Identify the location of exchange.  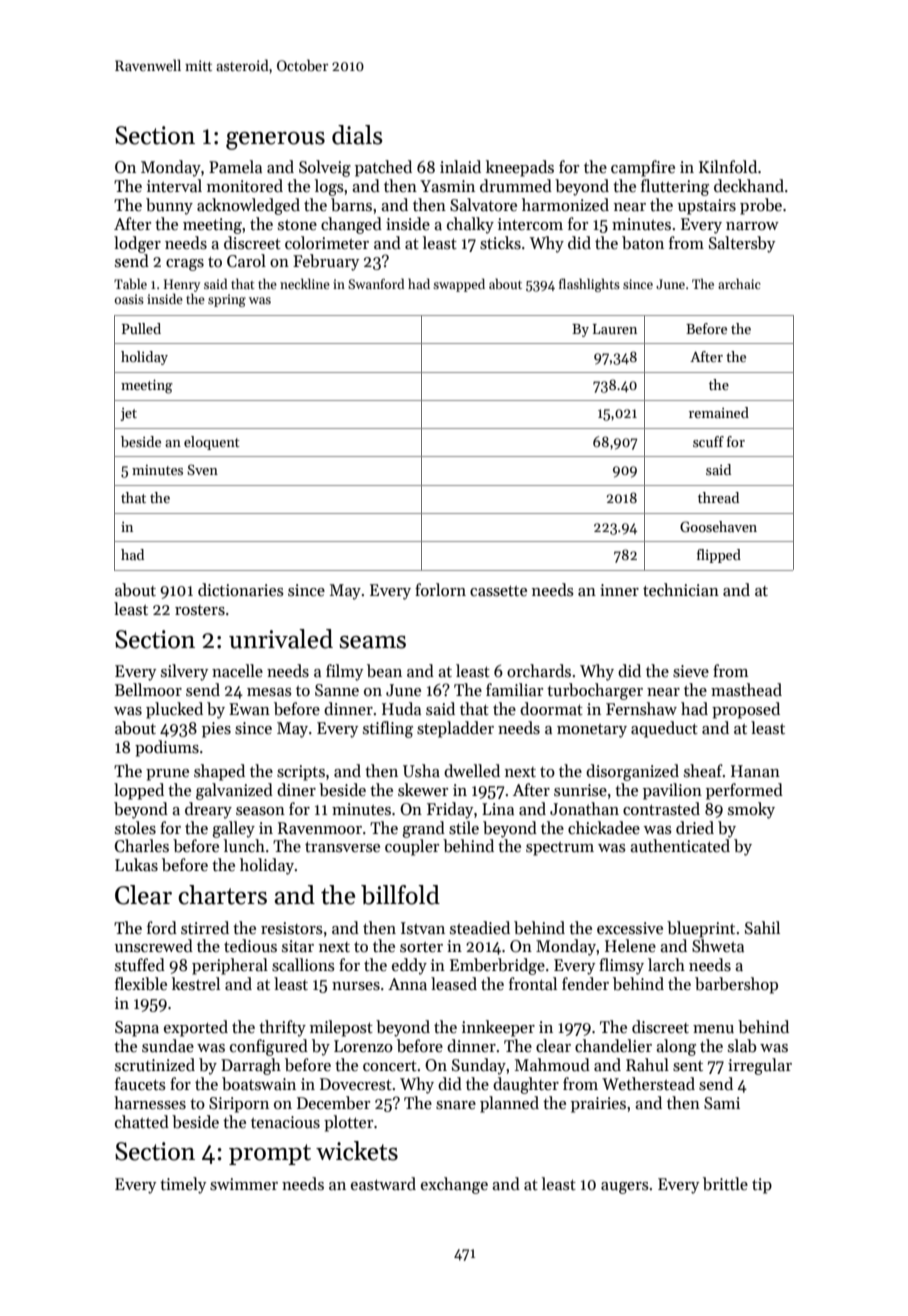
(454, 1185).
